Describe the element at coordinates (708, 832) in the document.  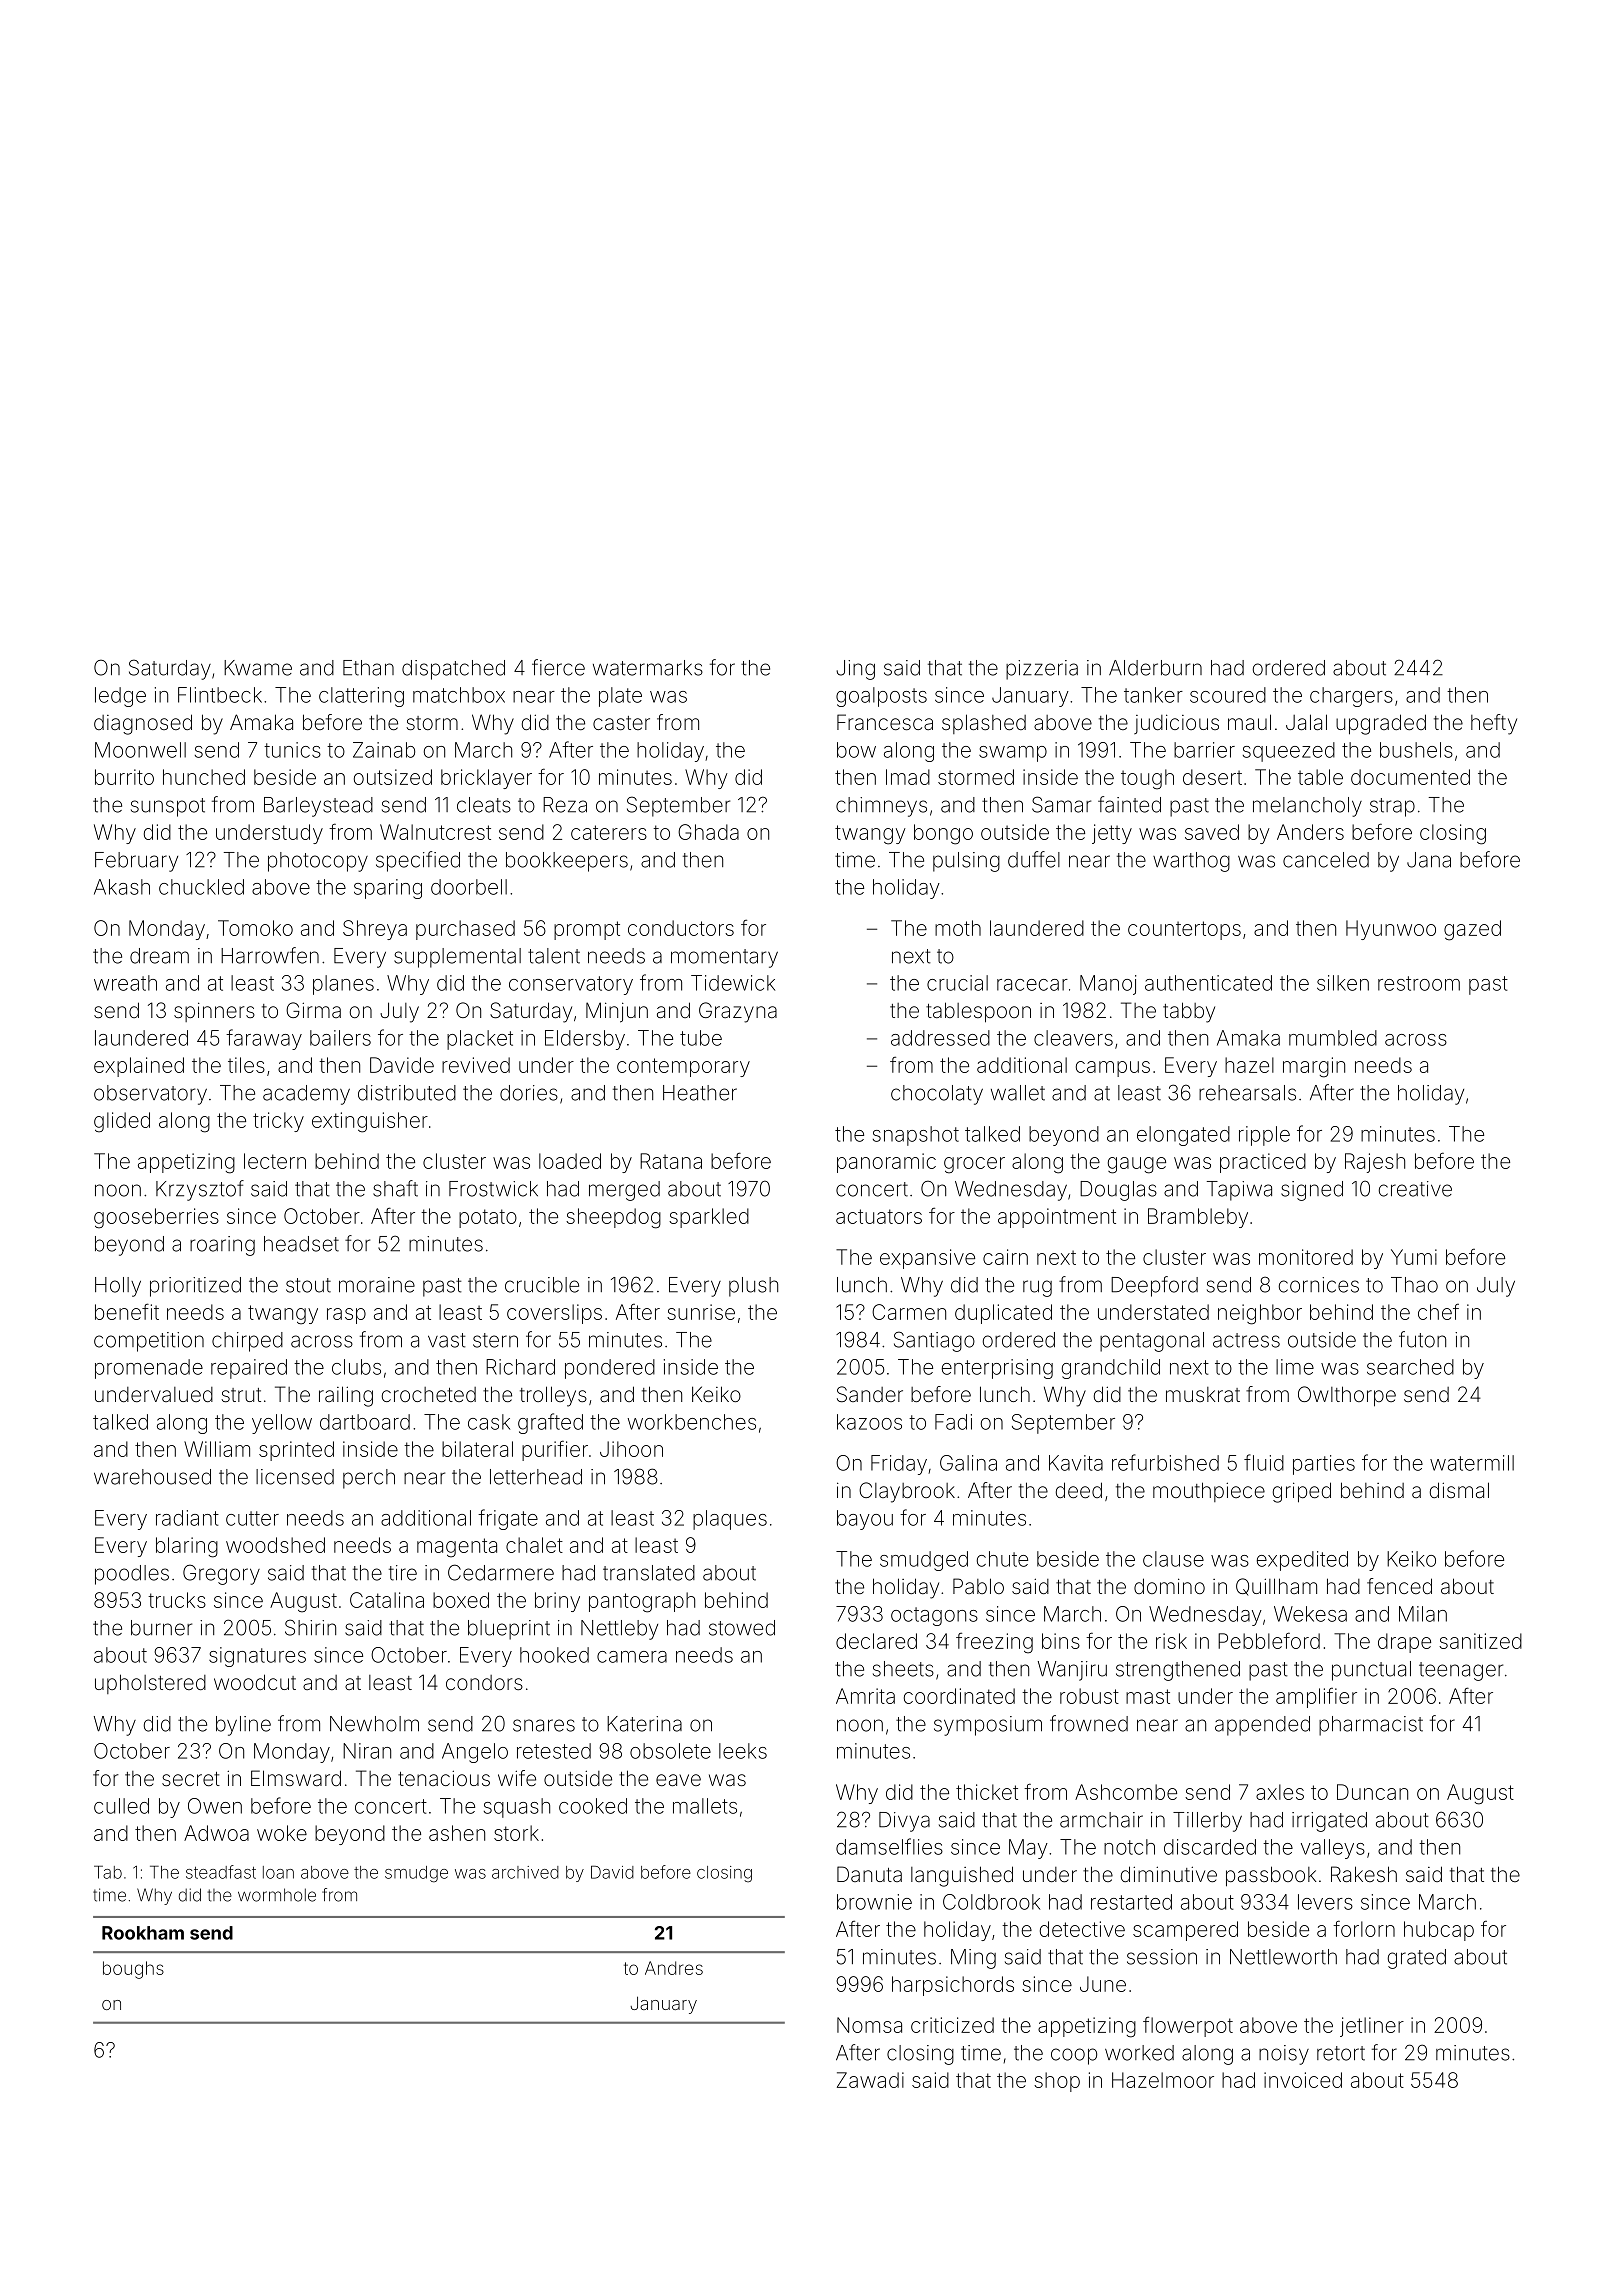
I see `Ghada` at that location.
